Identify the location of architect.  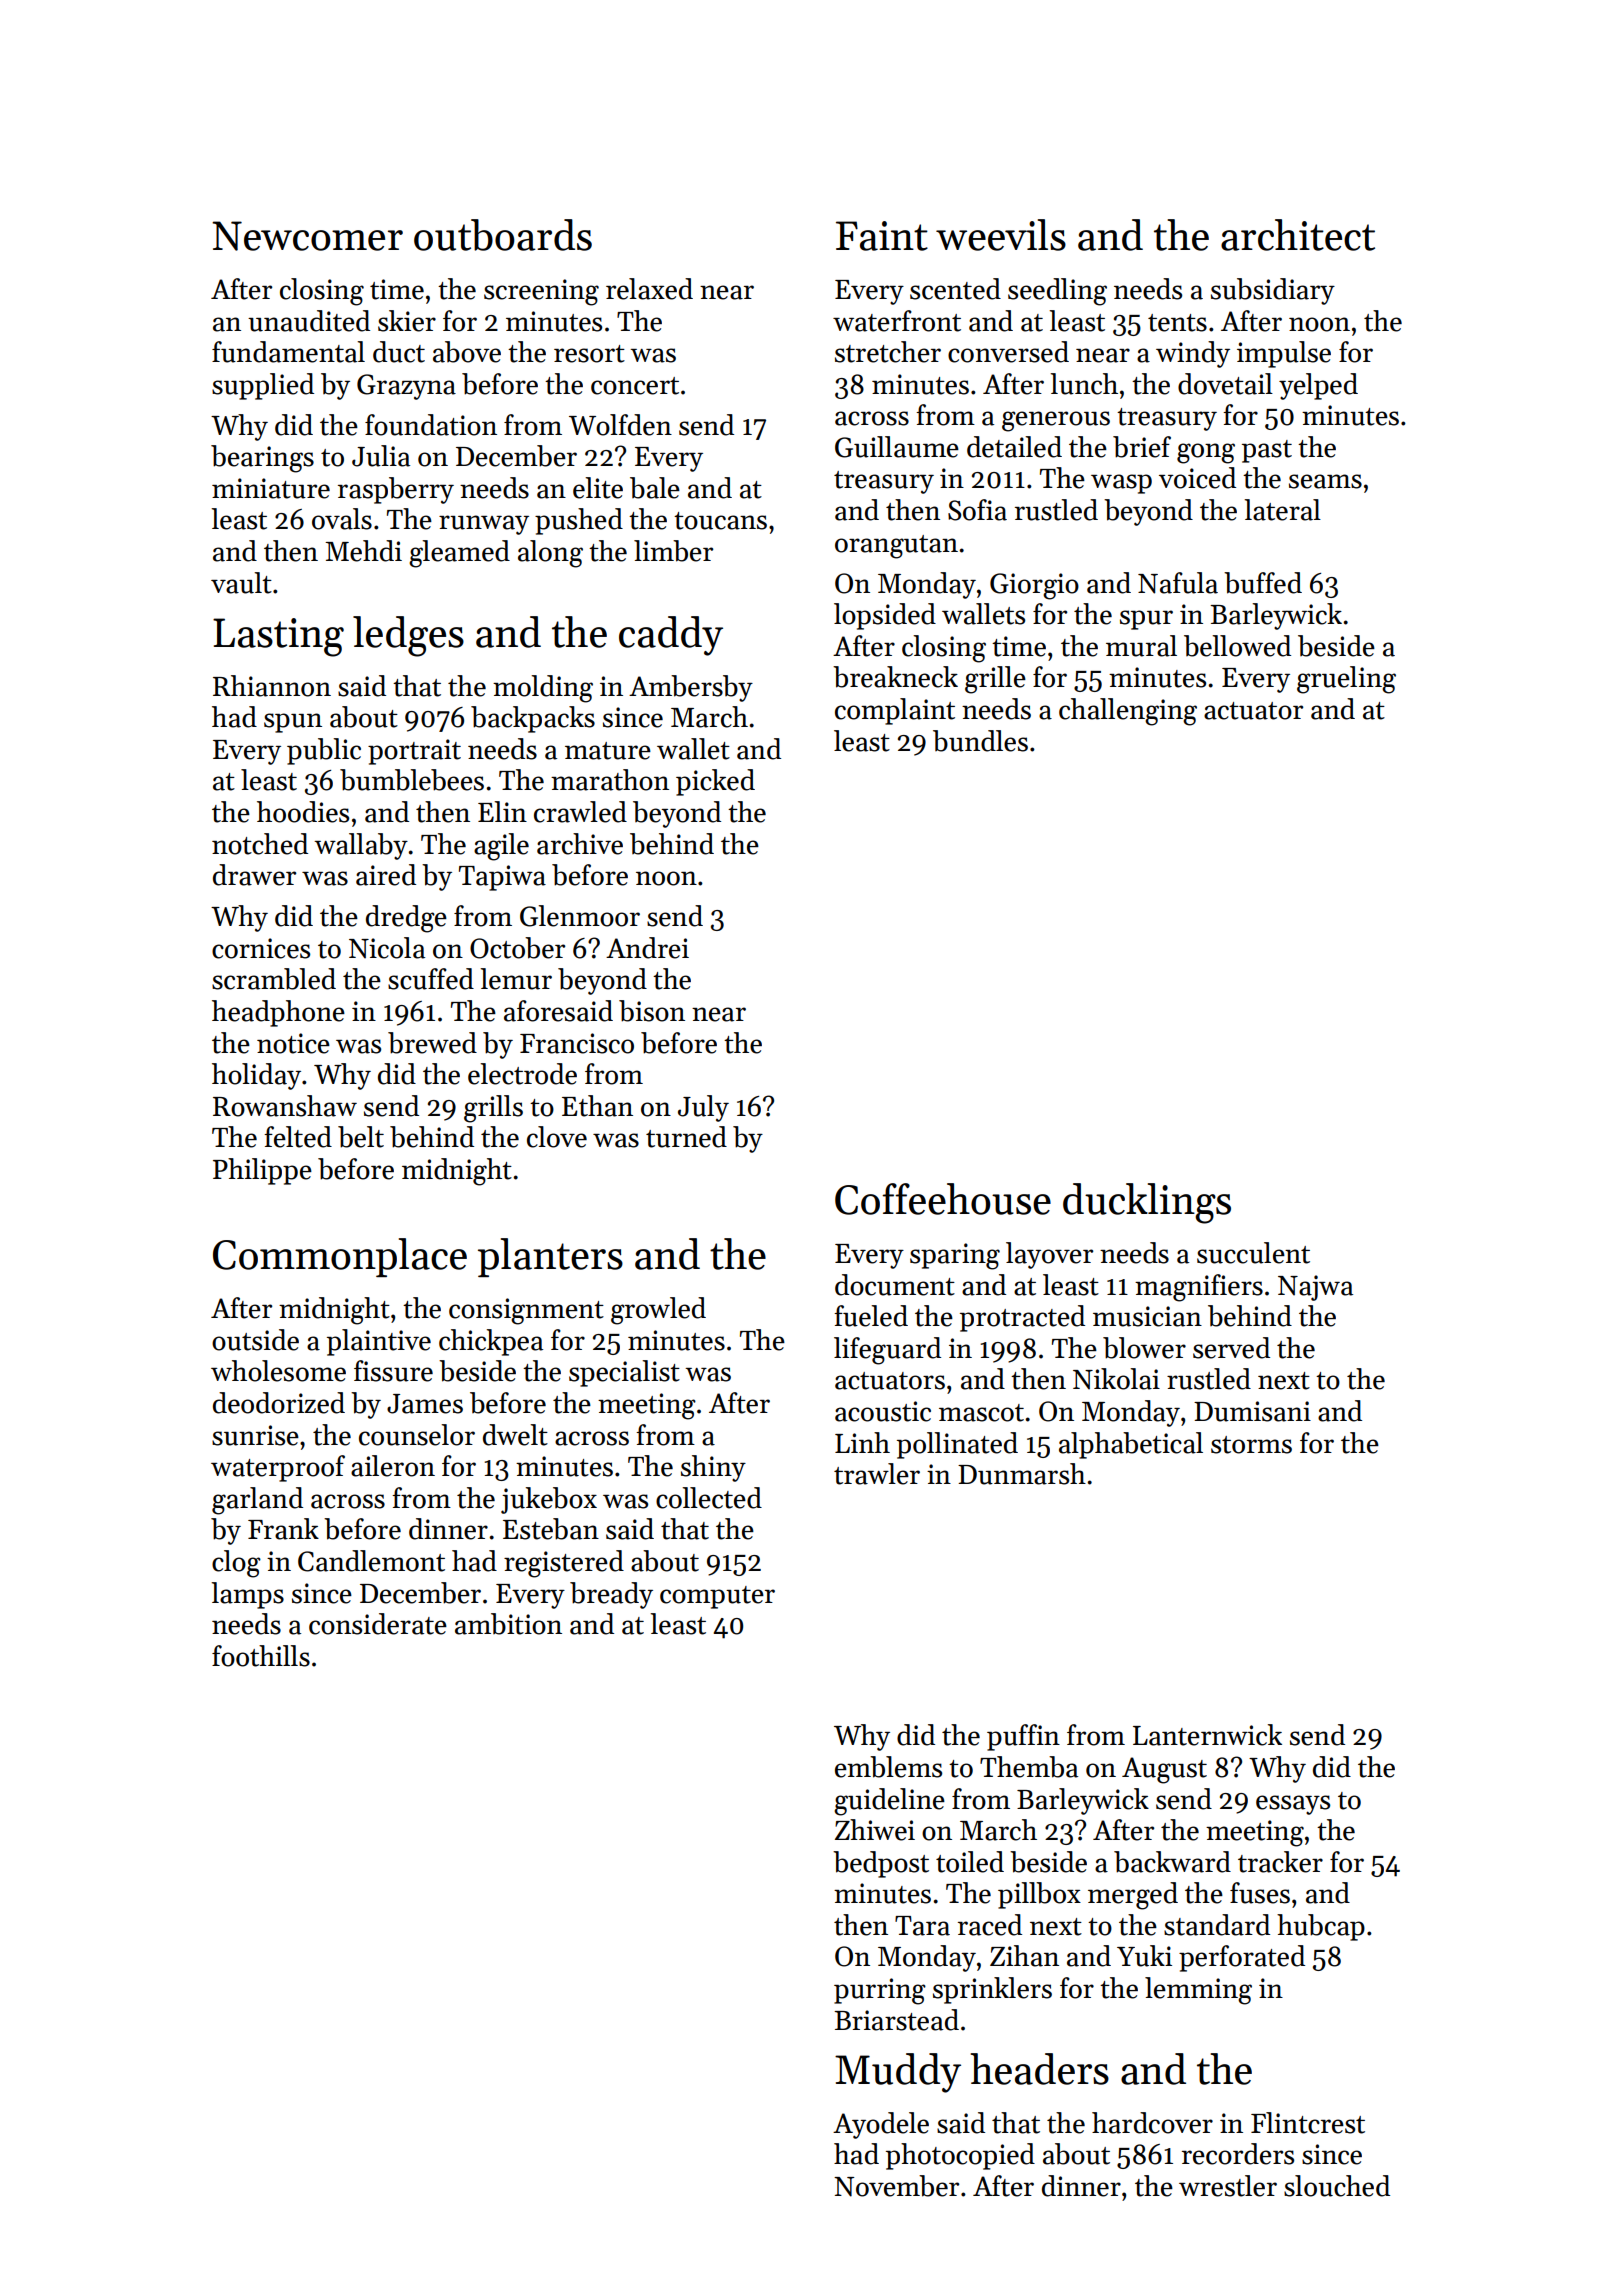
(1298, 235).
